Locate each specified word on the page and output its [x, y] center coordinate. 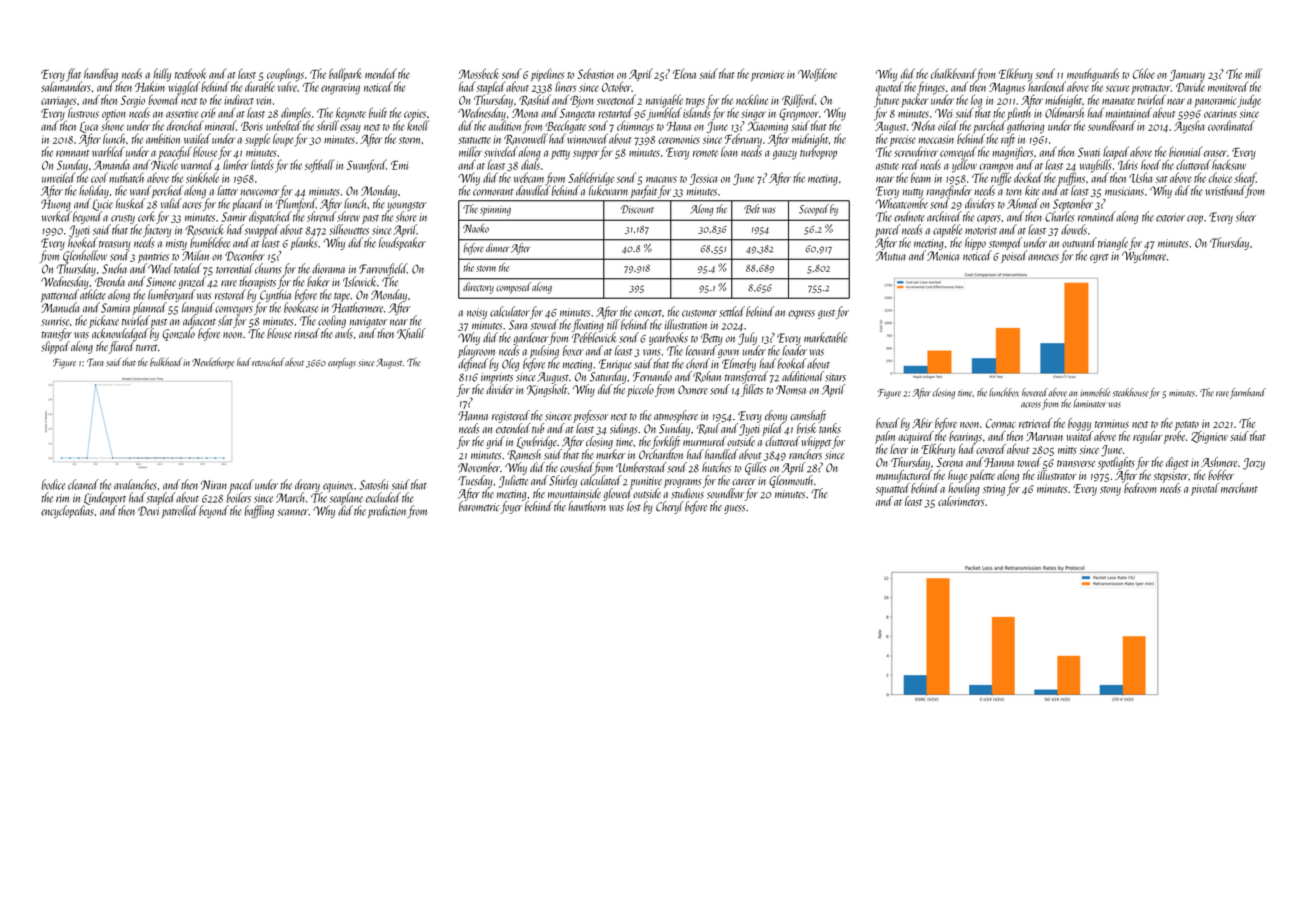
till [613, 324]
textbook [191, 73]
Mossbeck [479, 73]
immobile [1095, 392]
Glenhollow [85, 256]
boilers [238, 497]
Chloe [1144, 73]
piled [772, 429]
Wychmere [1144, 256]
